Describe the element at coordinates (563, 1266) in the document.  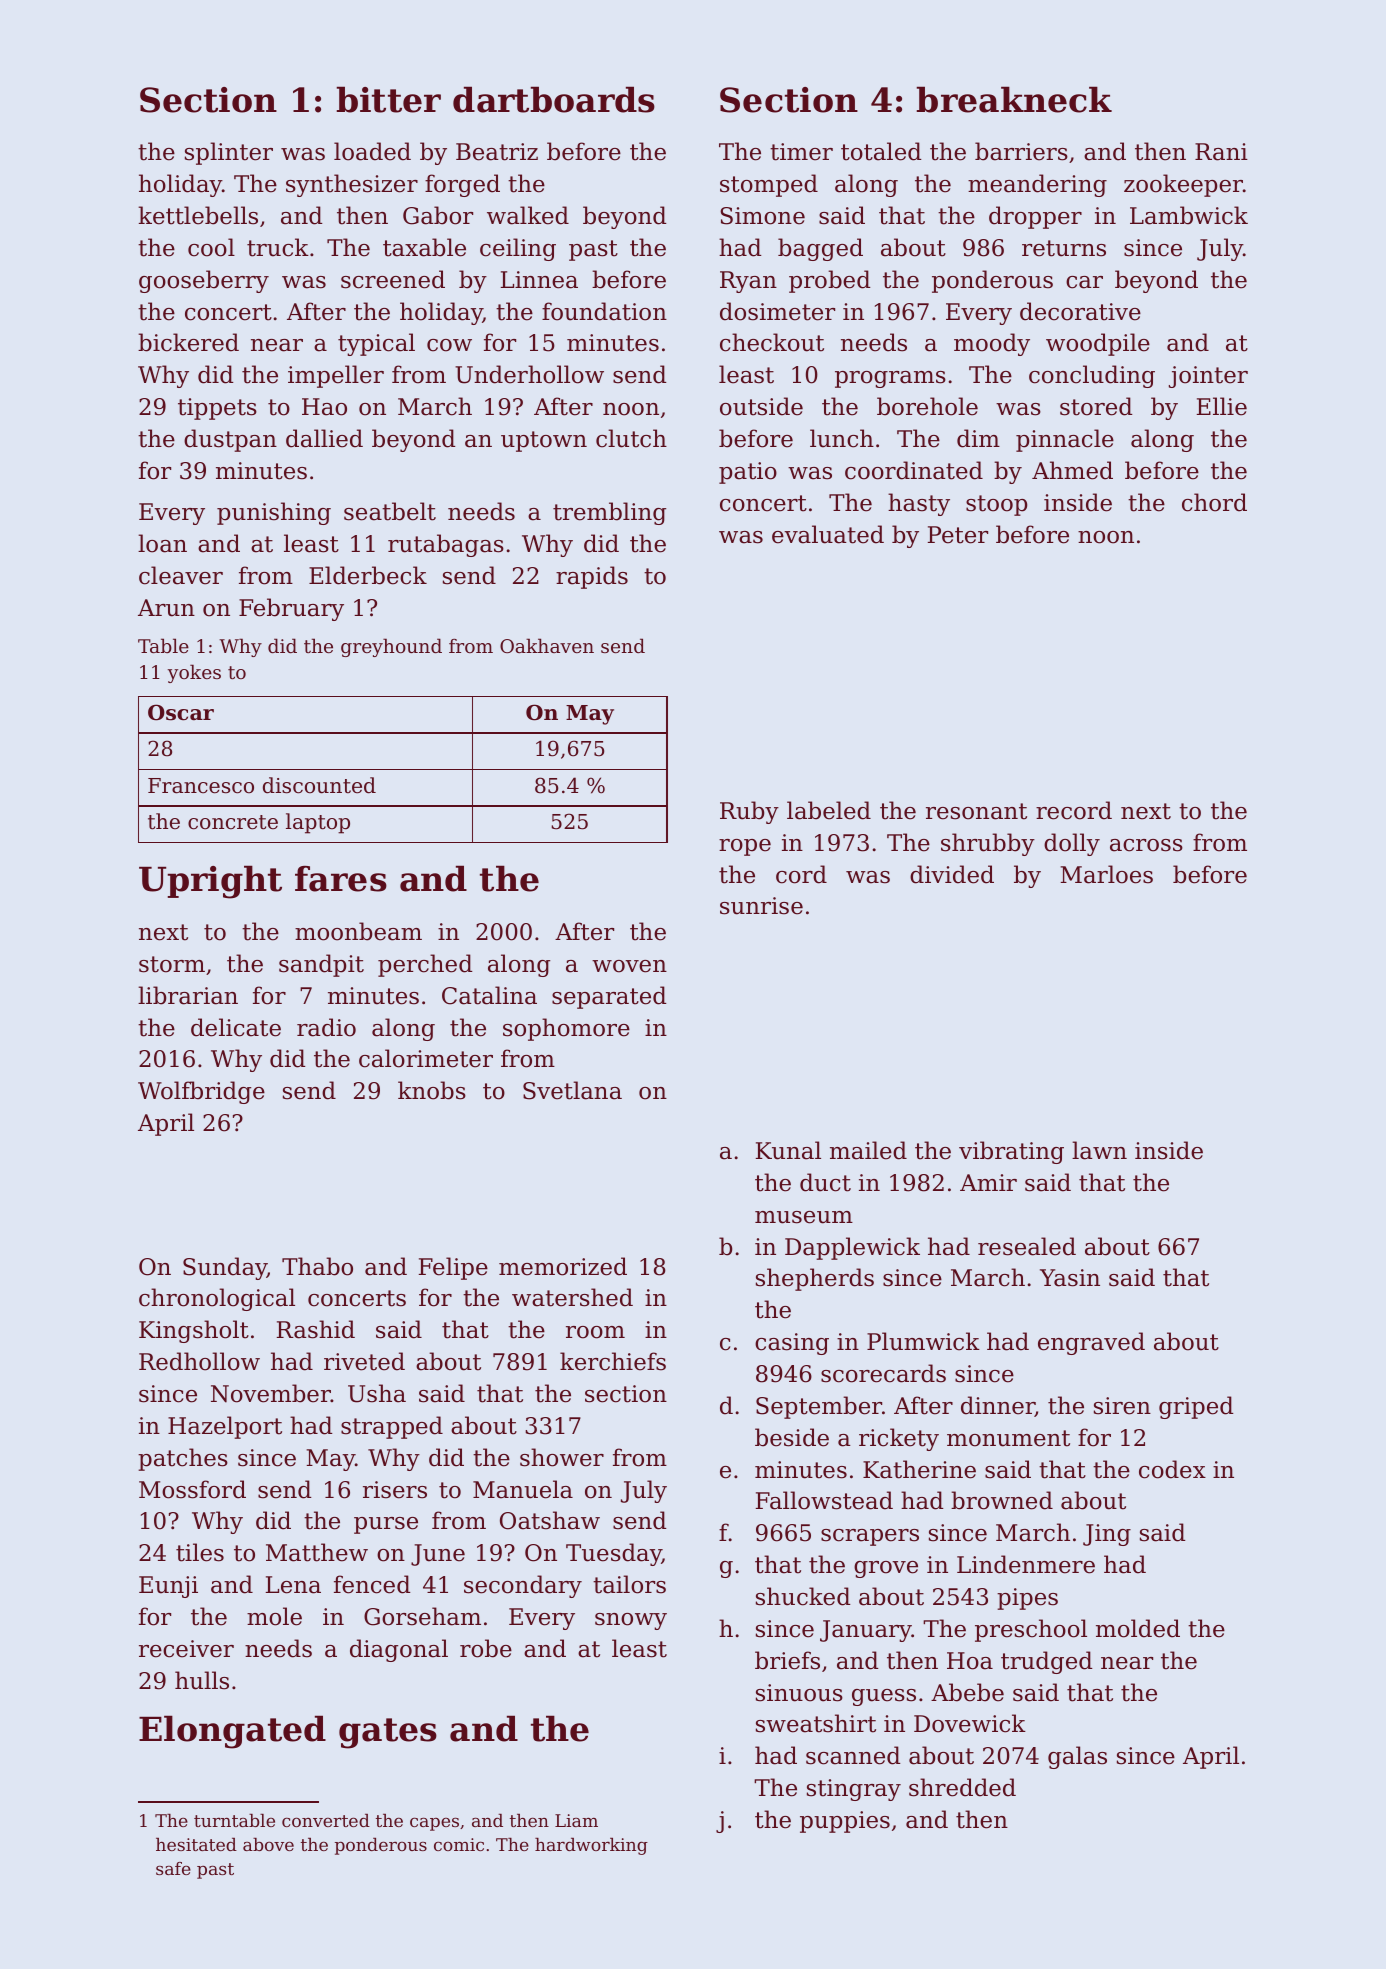
I see `memorized` at that location.
